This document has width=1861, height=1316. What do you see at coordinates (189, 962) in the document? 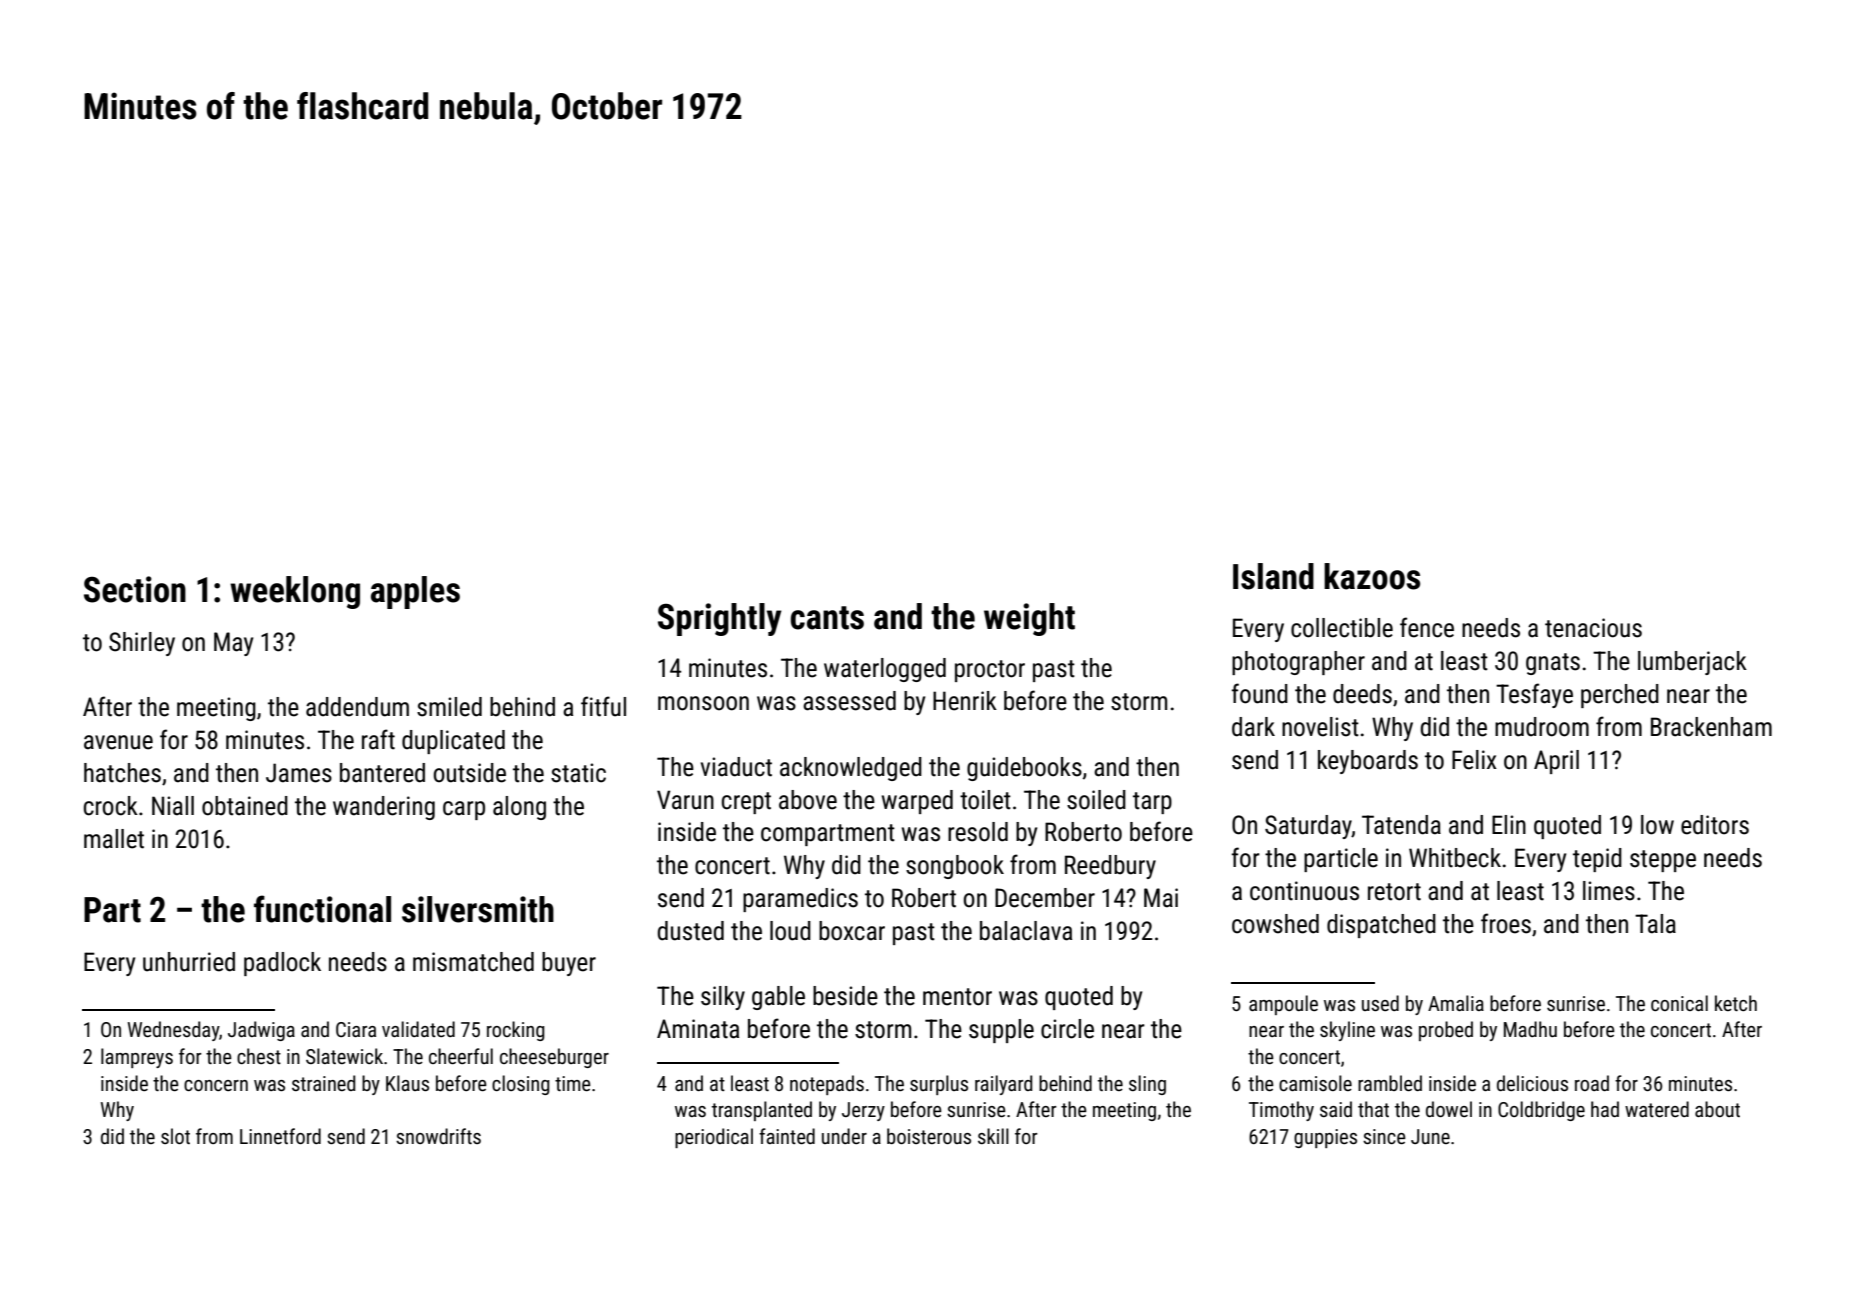
I see `unhurried` at bounding box center [189, 962].
